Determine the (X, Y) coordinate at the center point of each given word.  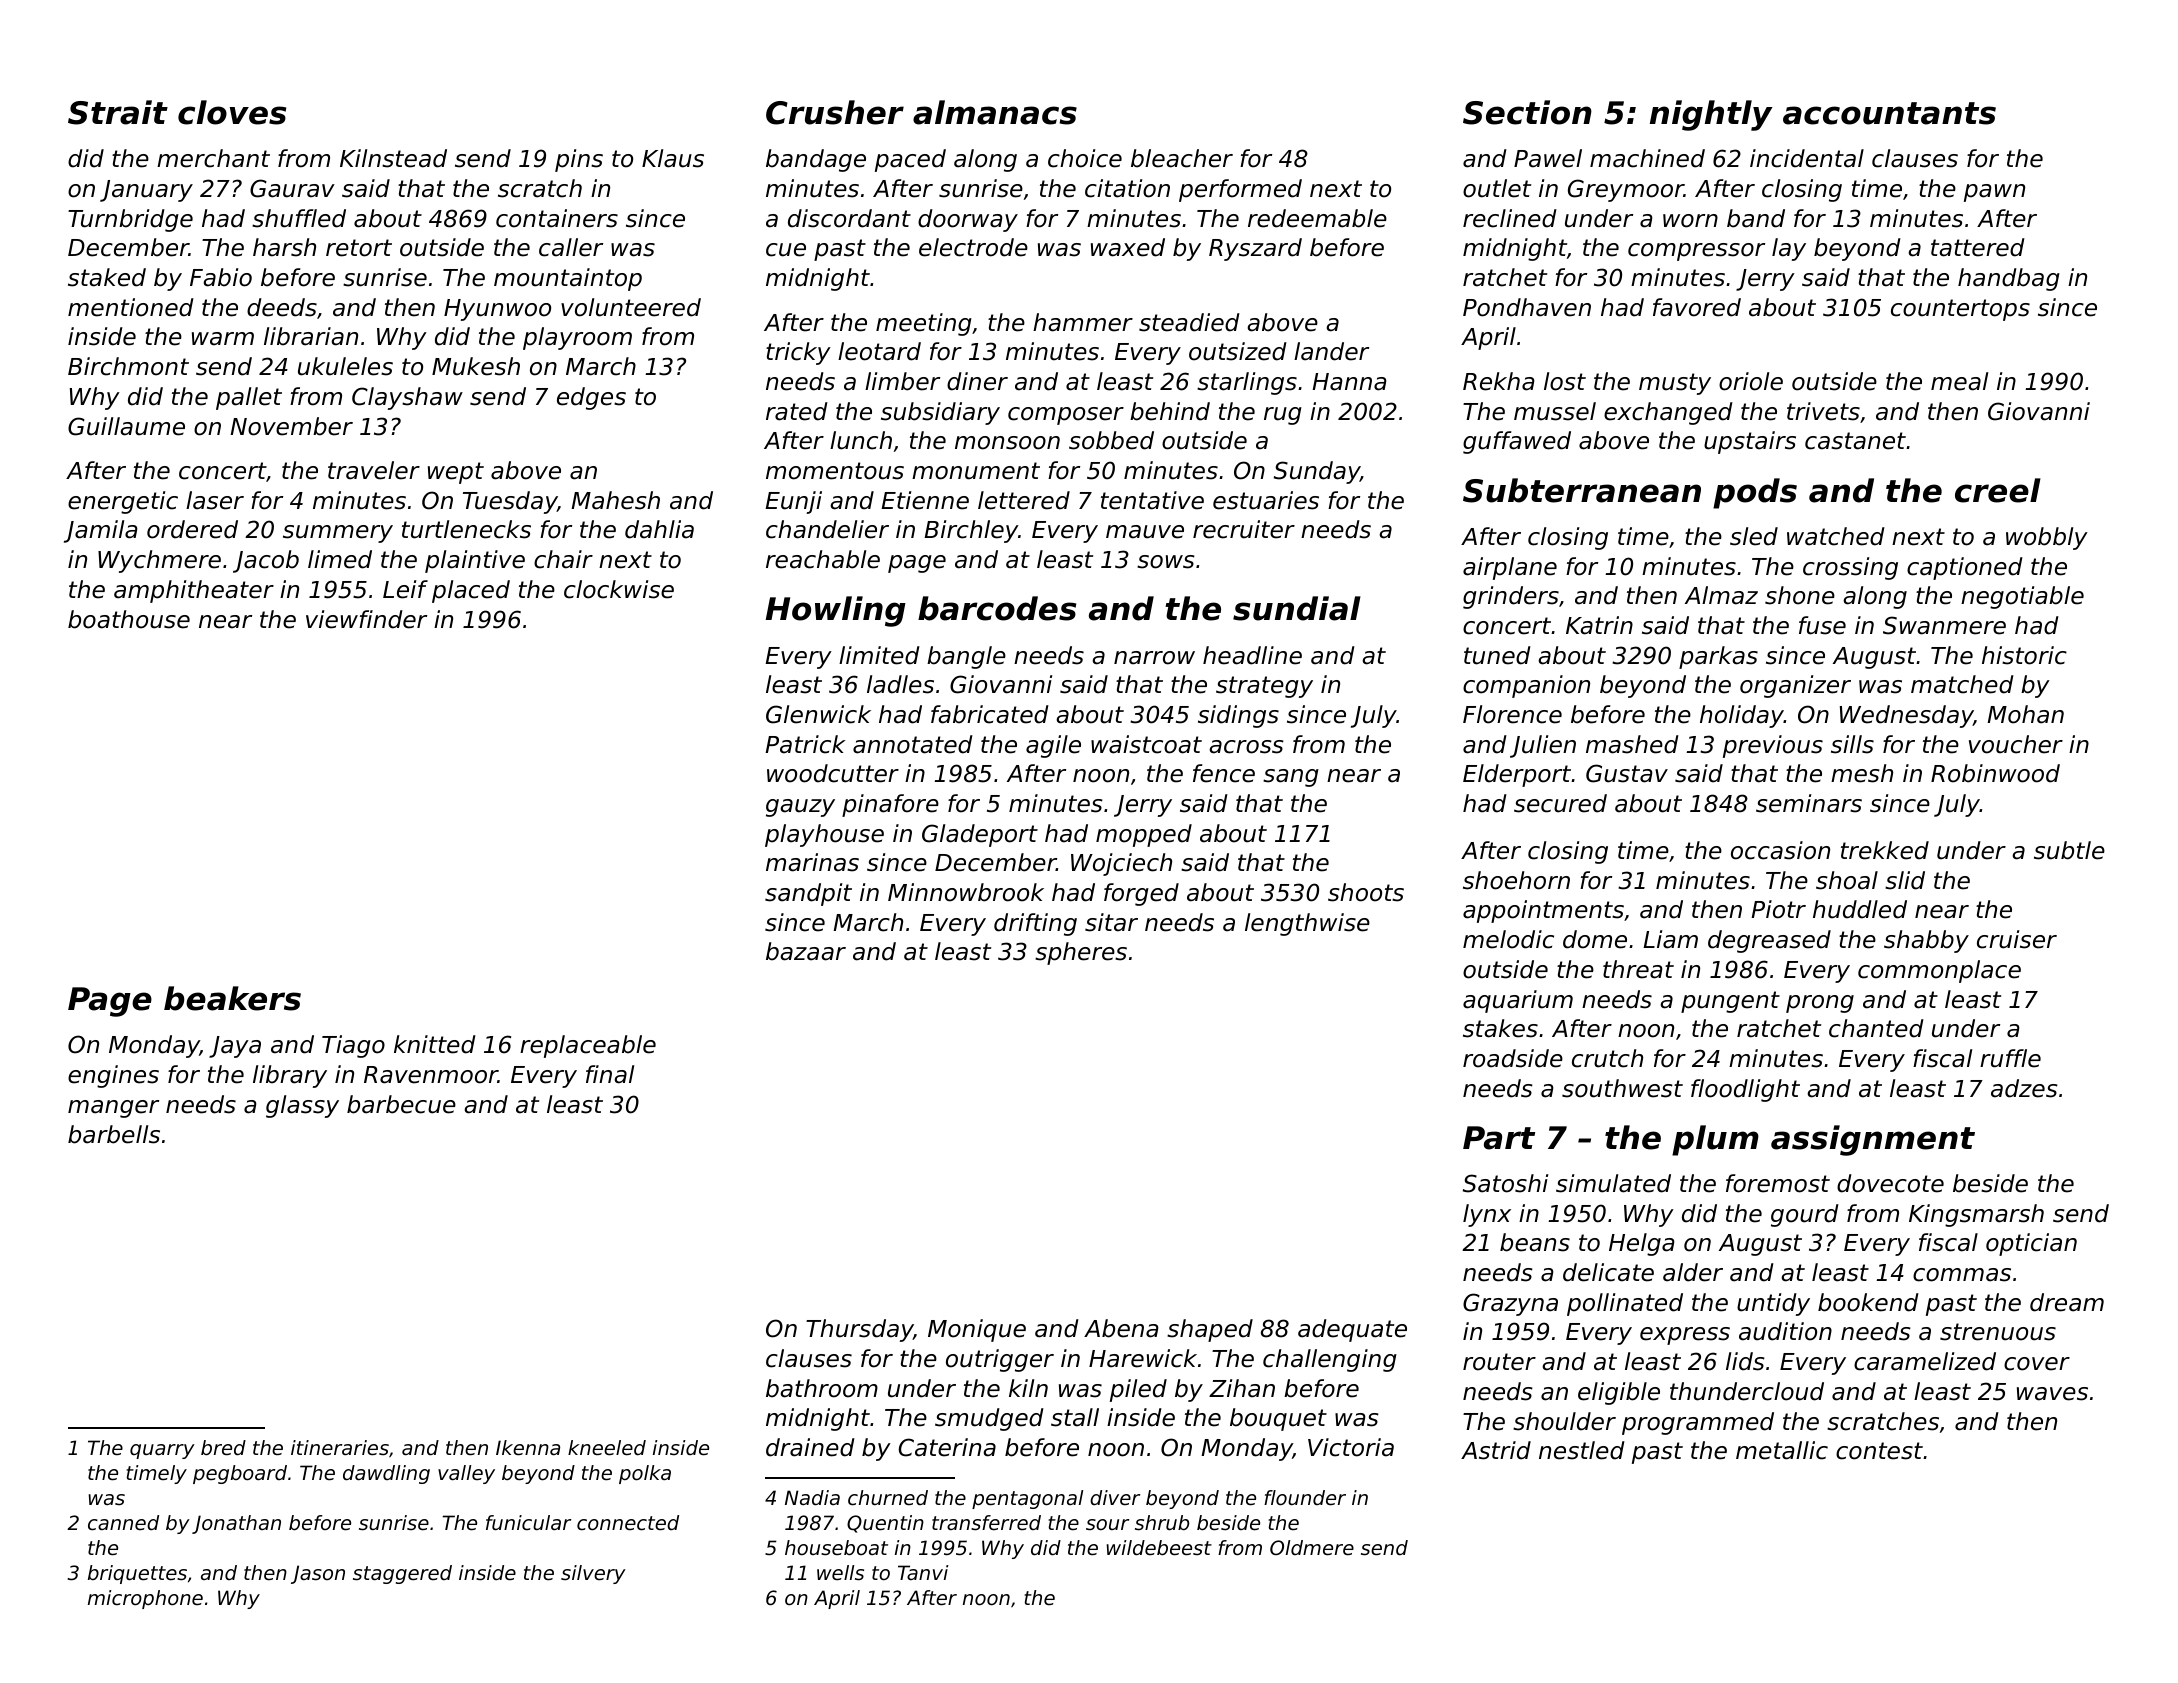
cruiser (2017, 939)
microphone (145, 1599)
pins (579, 160)
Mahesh (615, 500)
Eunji (793, 502)
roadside (1513, 1058)
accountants (1889, 113)
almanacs (995, 112)
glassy (302, 1106)
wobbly (2047, 538)
